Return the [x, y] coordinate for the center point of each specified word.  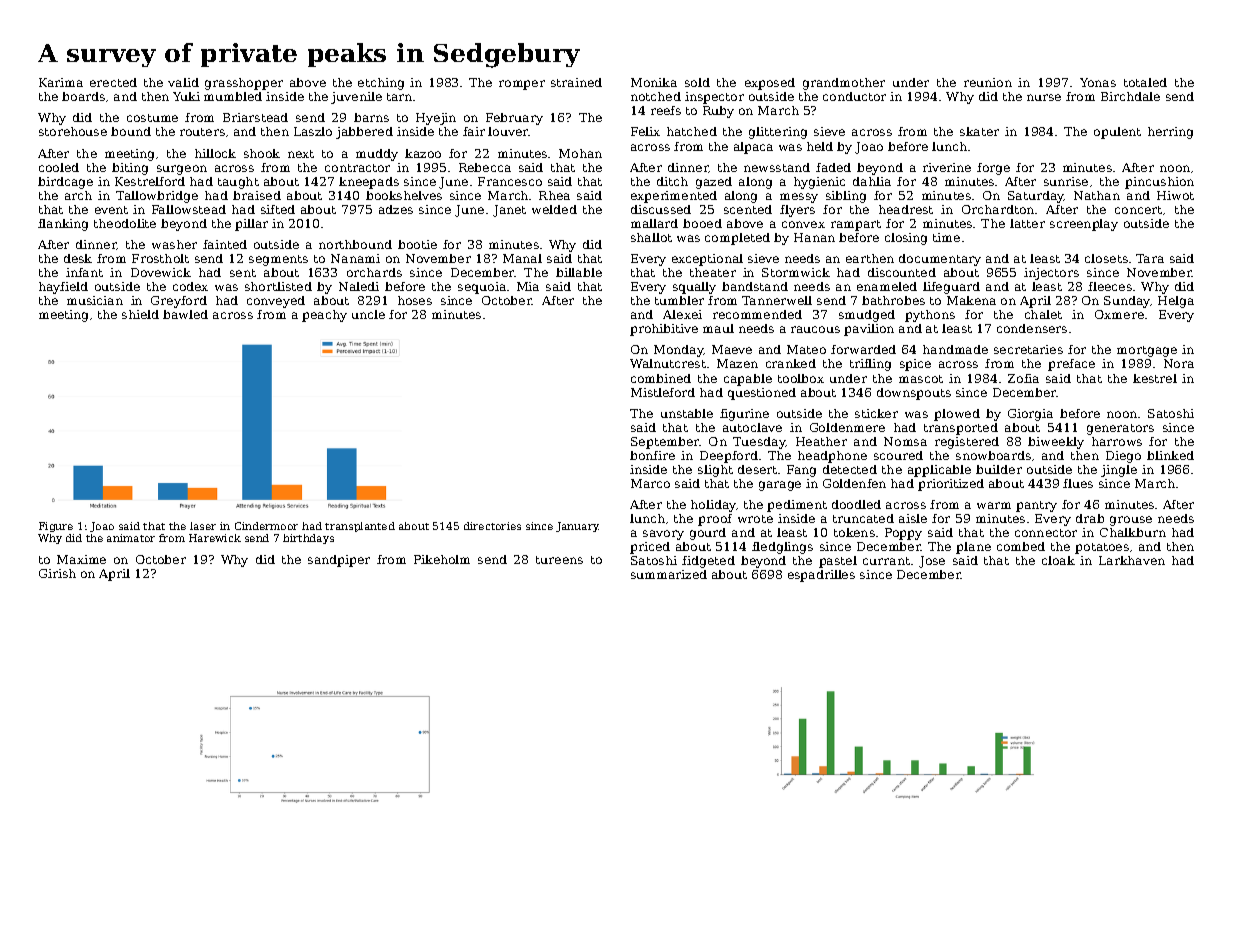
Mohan [580, 153]
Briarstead [255, 117]
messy [799, 198]
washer [174, 244]
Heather [821, 441]
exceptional [707, 260]
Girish [57, 573]
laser [203, 526]
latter [1027, 223]
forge [993, 169]
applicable [939, 471]
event [111, 210]
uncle [368, 314]
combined [661, 378]
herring [1170, 133]
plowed [957, 415]
